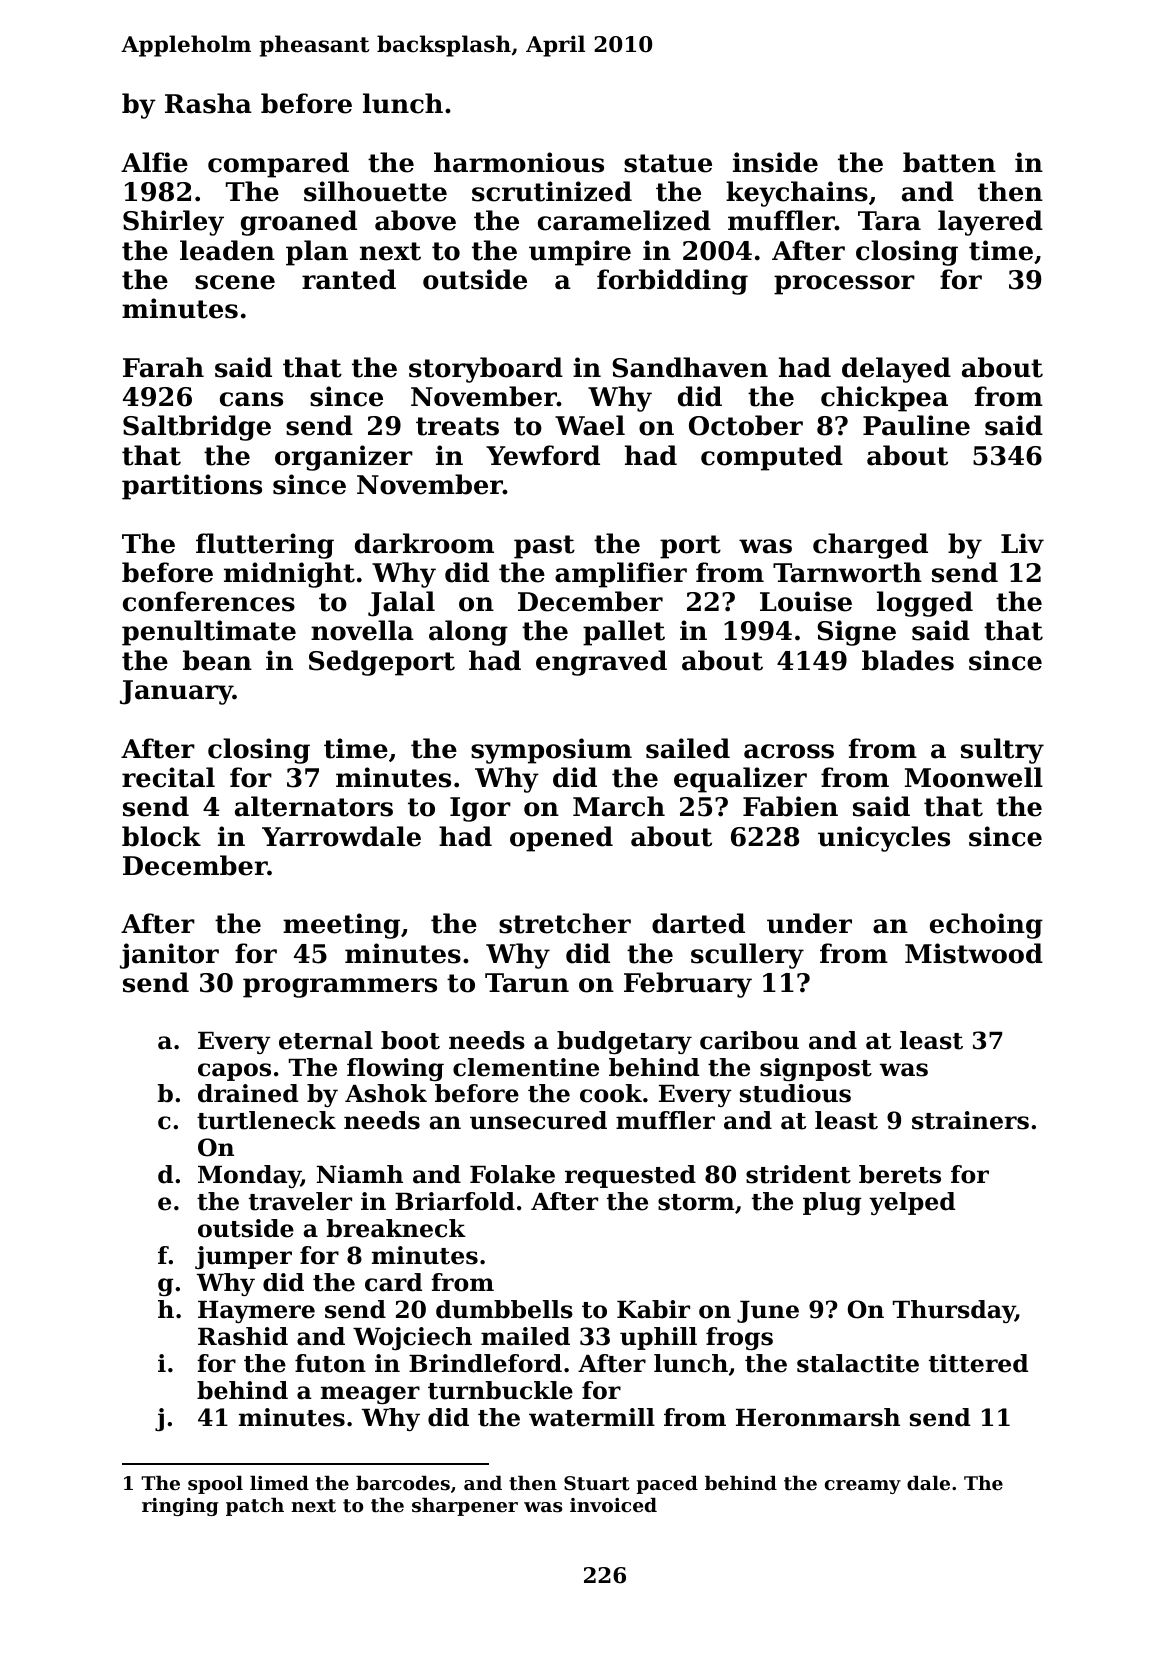 The image size is (1165, 1654). I want to click on pallet, so click(624, 633).
